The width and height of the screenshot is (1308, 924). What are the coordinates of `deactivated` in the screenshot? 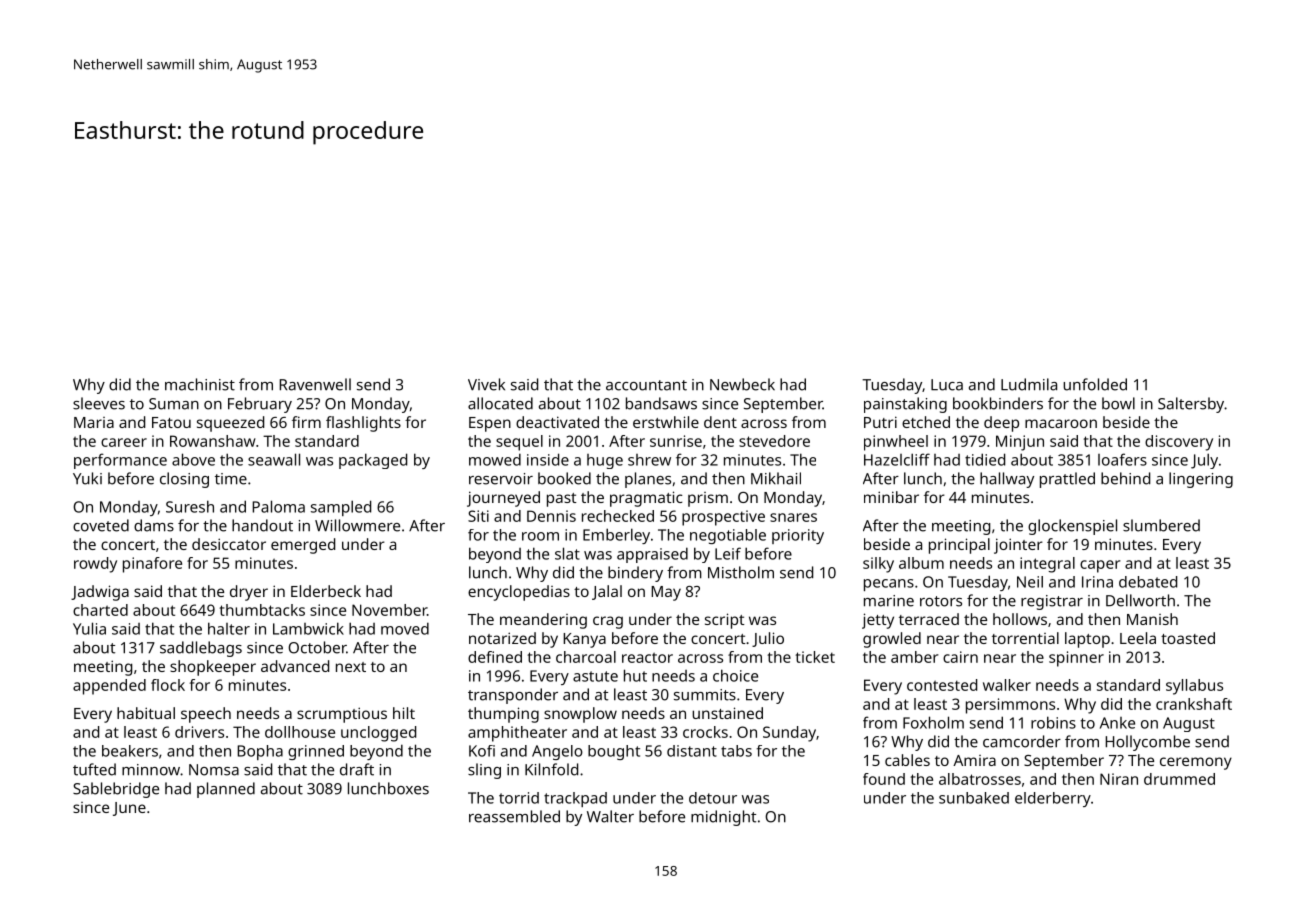 It's located at (557, 422).
